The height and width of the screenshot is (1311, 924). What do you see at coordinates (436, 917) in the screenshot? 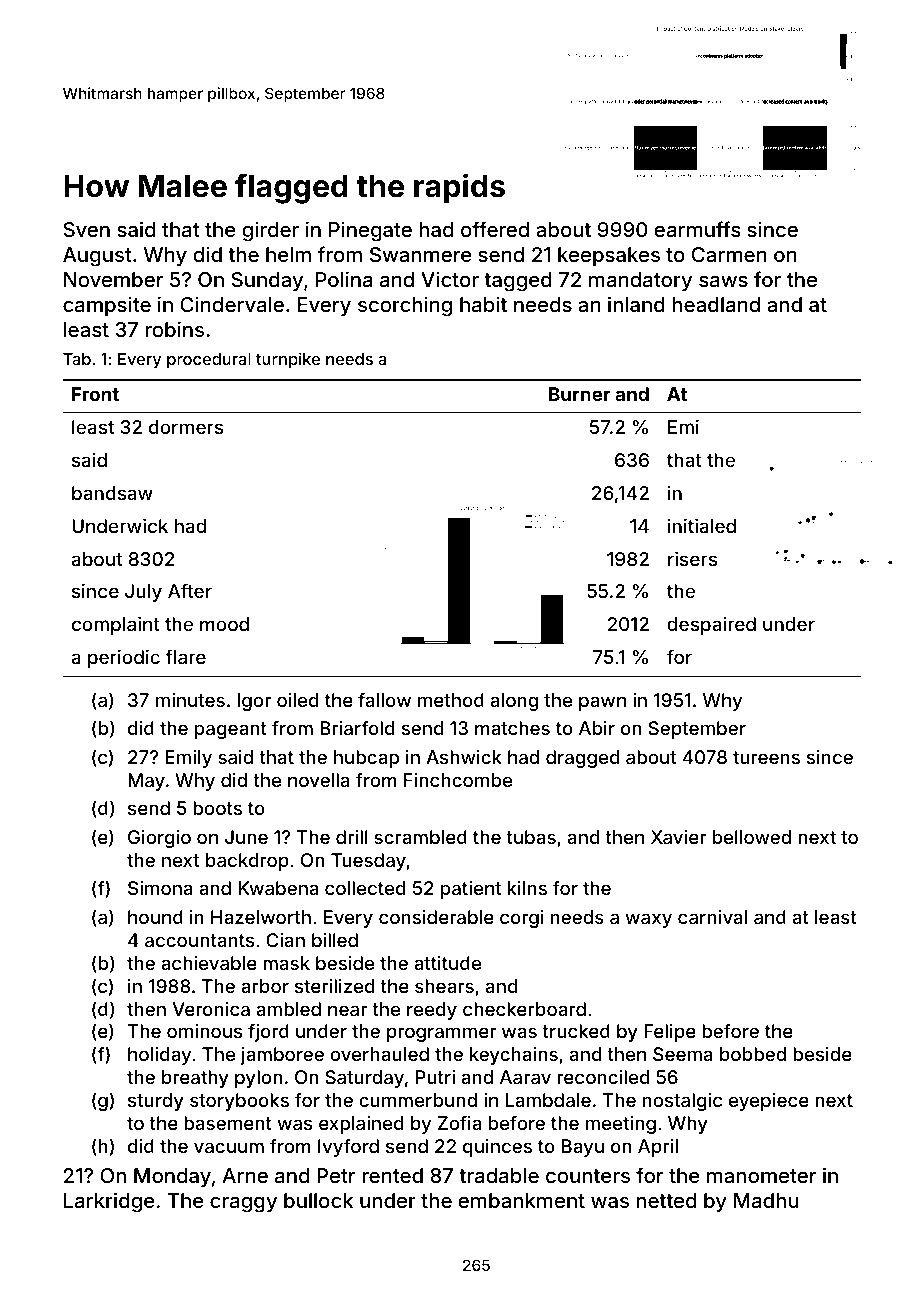
I see `considerable` at bounding box center [436, 917].
